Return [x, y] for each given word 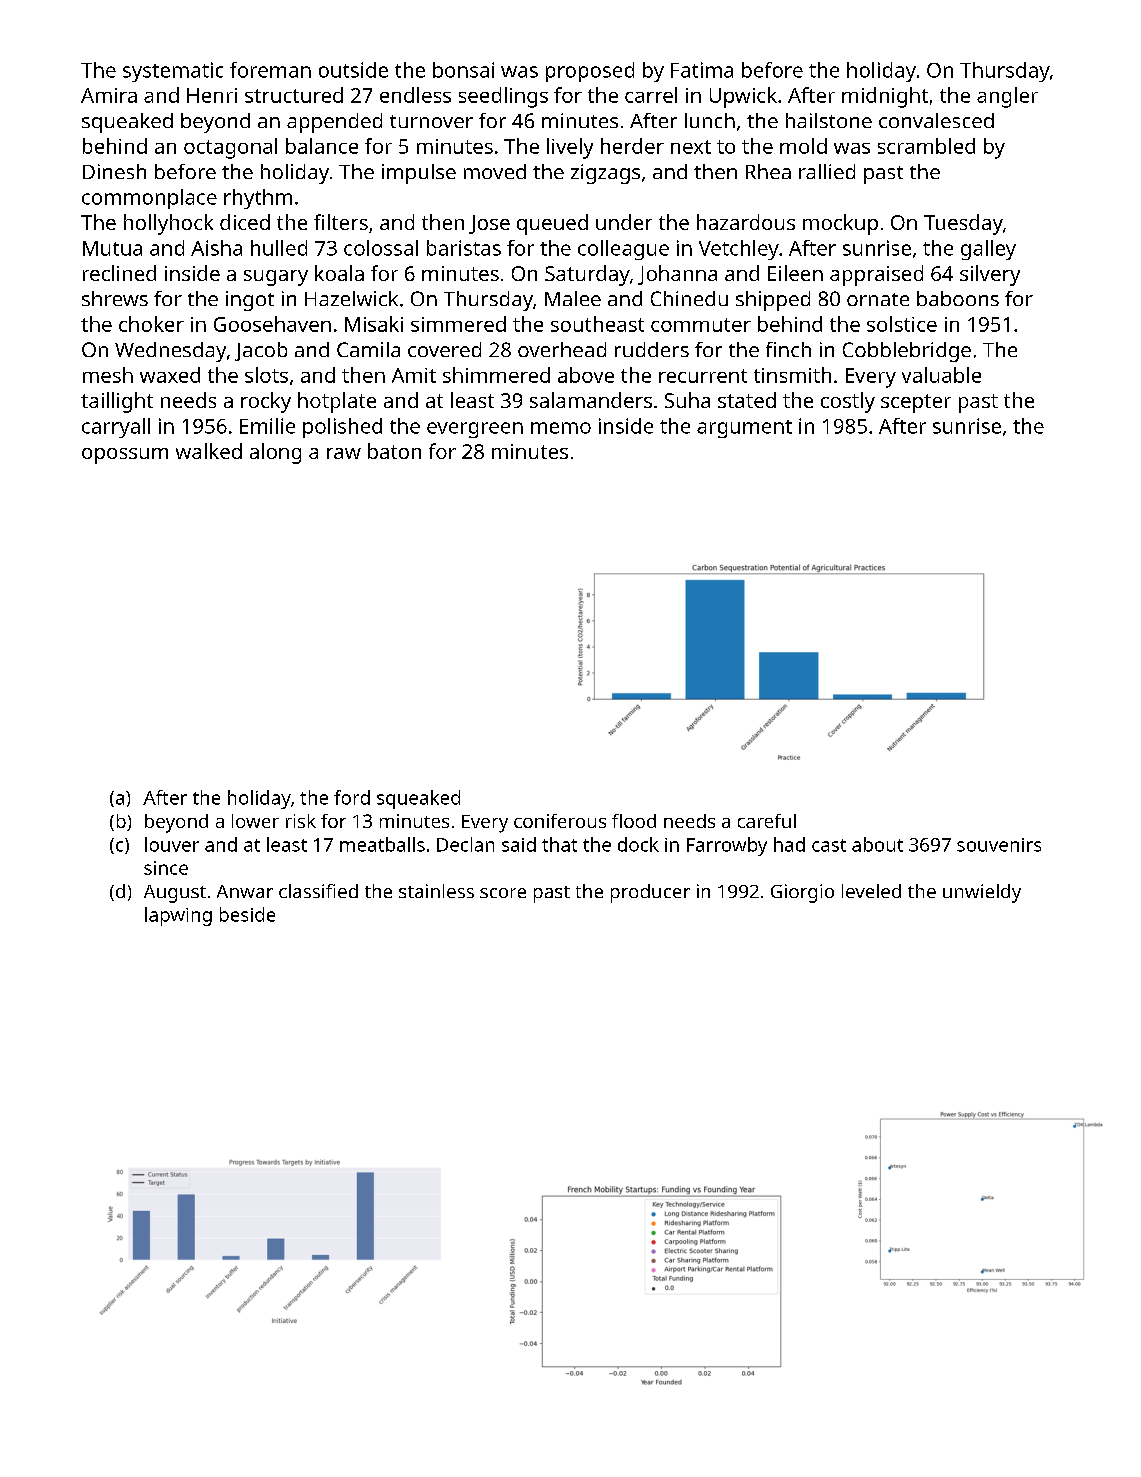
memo [561, 428]
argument [744, 429]
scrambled [926, 146]
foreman [270, 70]
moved [495, 171]
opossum [125, 456]
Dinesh [114, 171]
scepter [916, 403]
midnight [885, 97]
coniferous [560, 821]
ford [352, 797]
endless [415, 95]
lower [255, 821]
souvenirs [999, 845]
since [166, 868]
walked [209, 451]
